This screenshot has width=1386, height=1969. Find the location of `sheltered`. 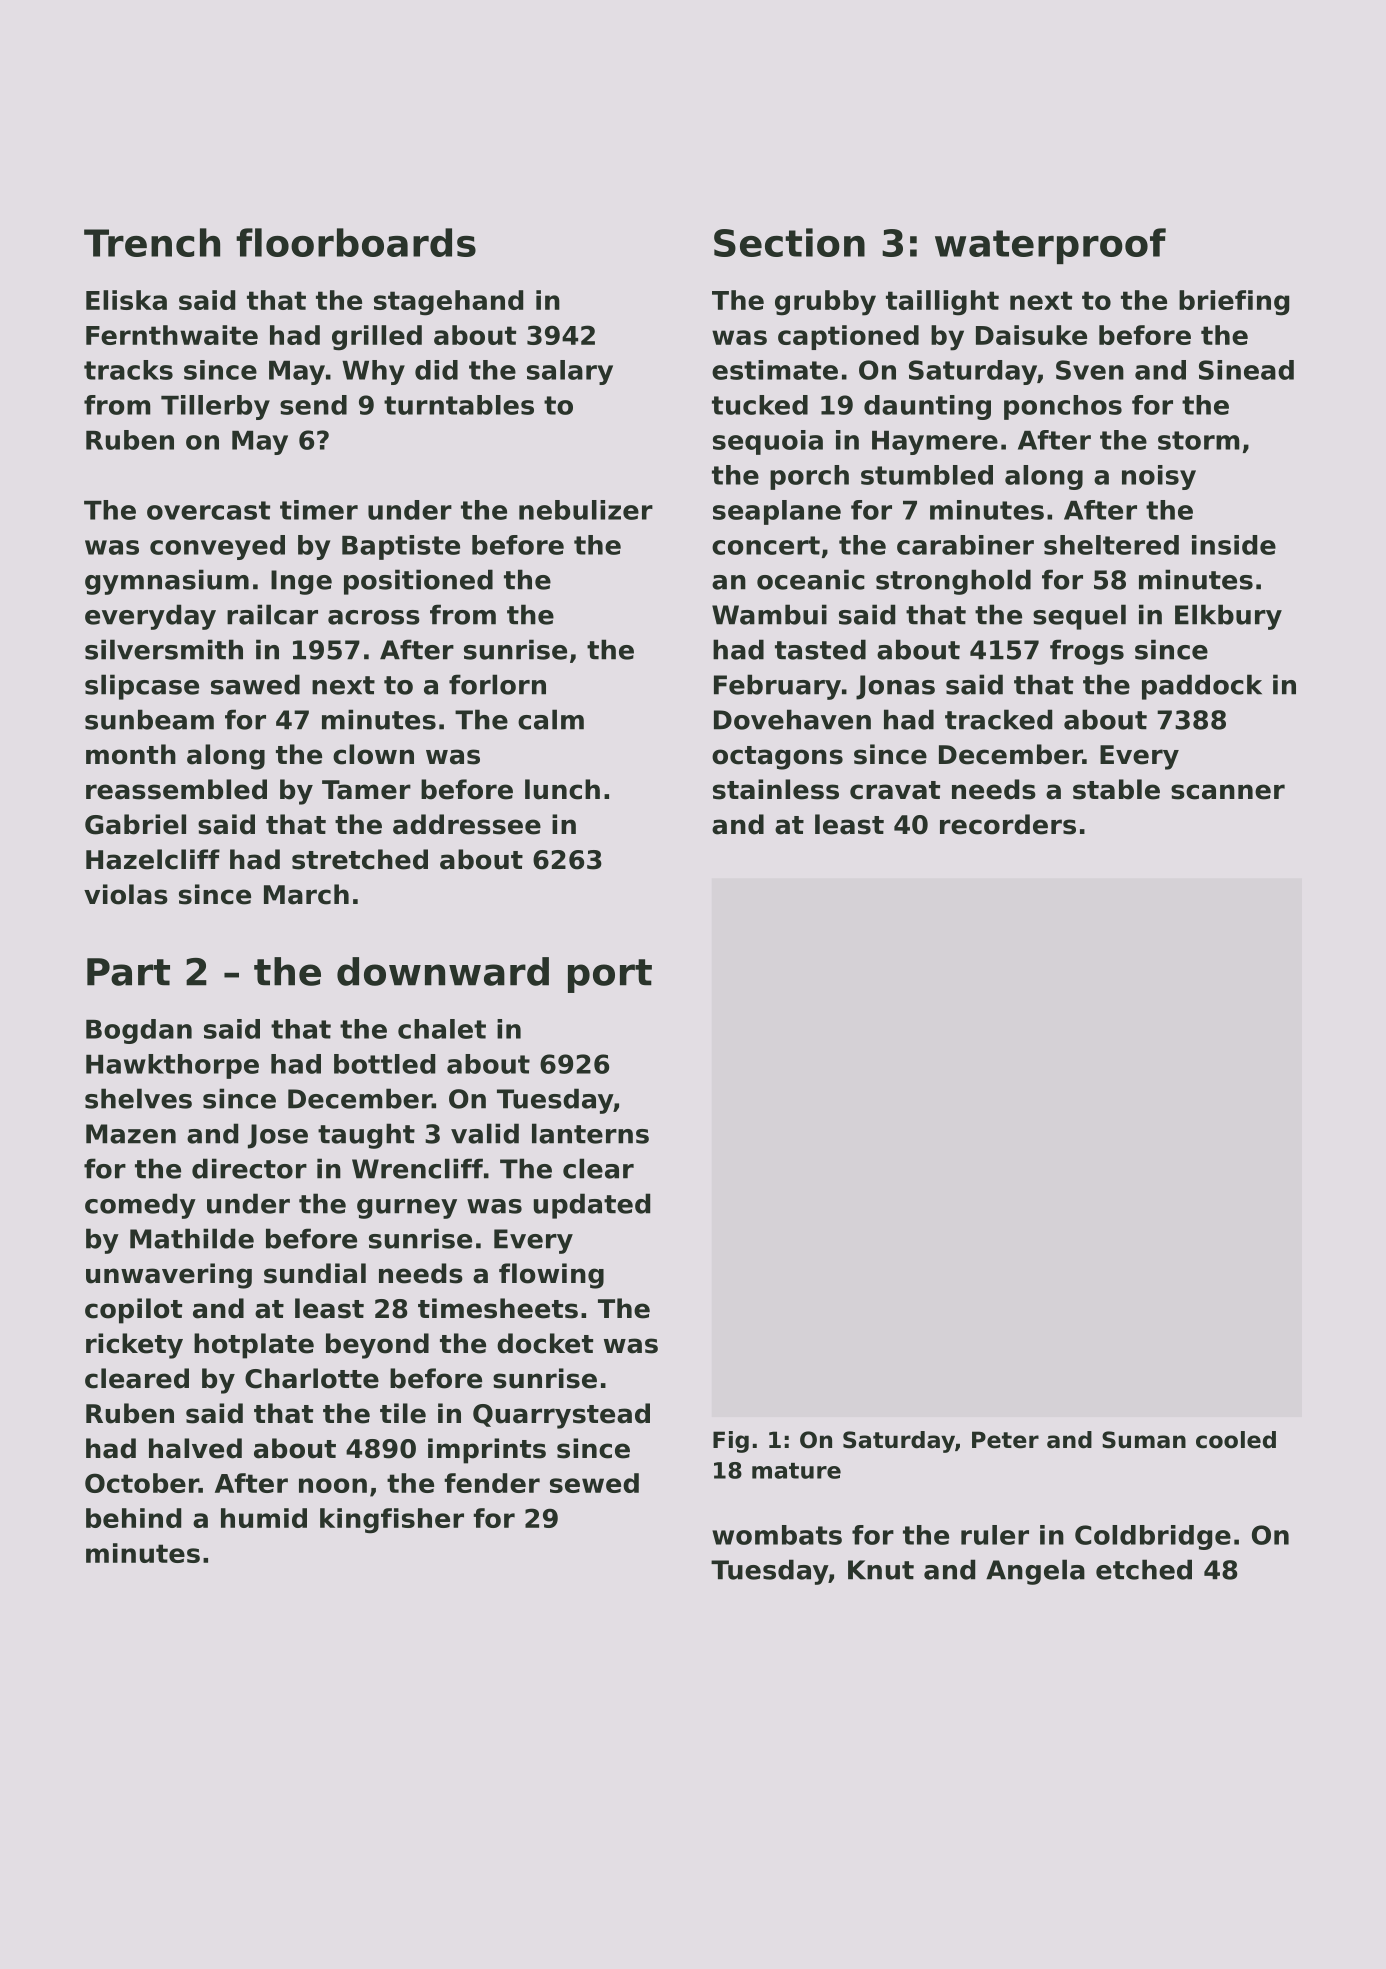

sheltered is located at coordinates (1111, 545).
